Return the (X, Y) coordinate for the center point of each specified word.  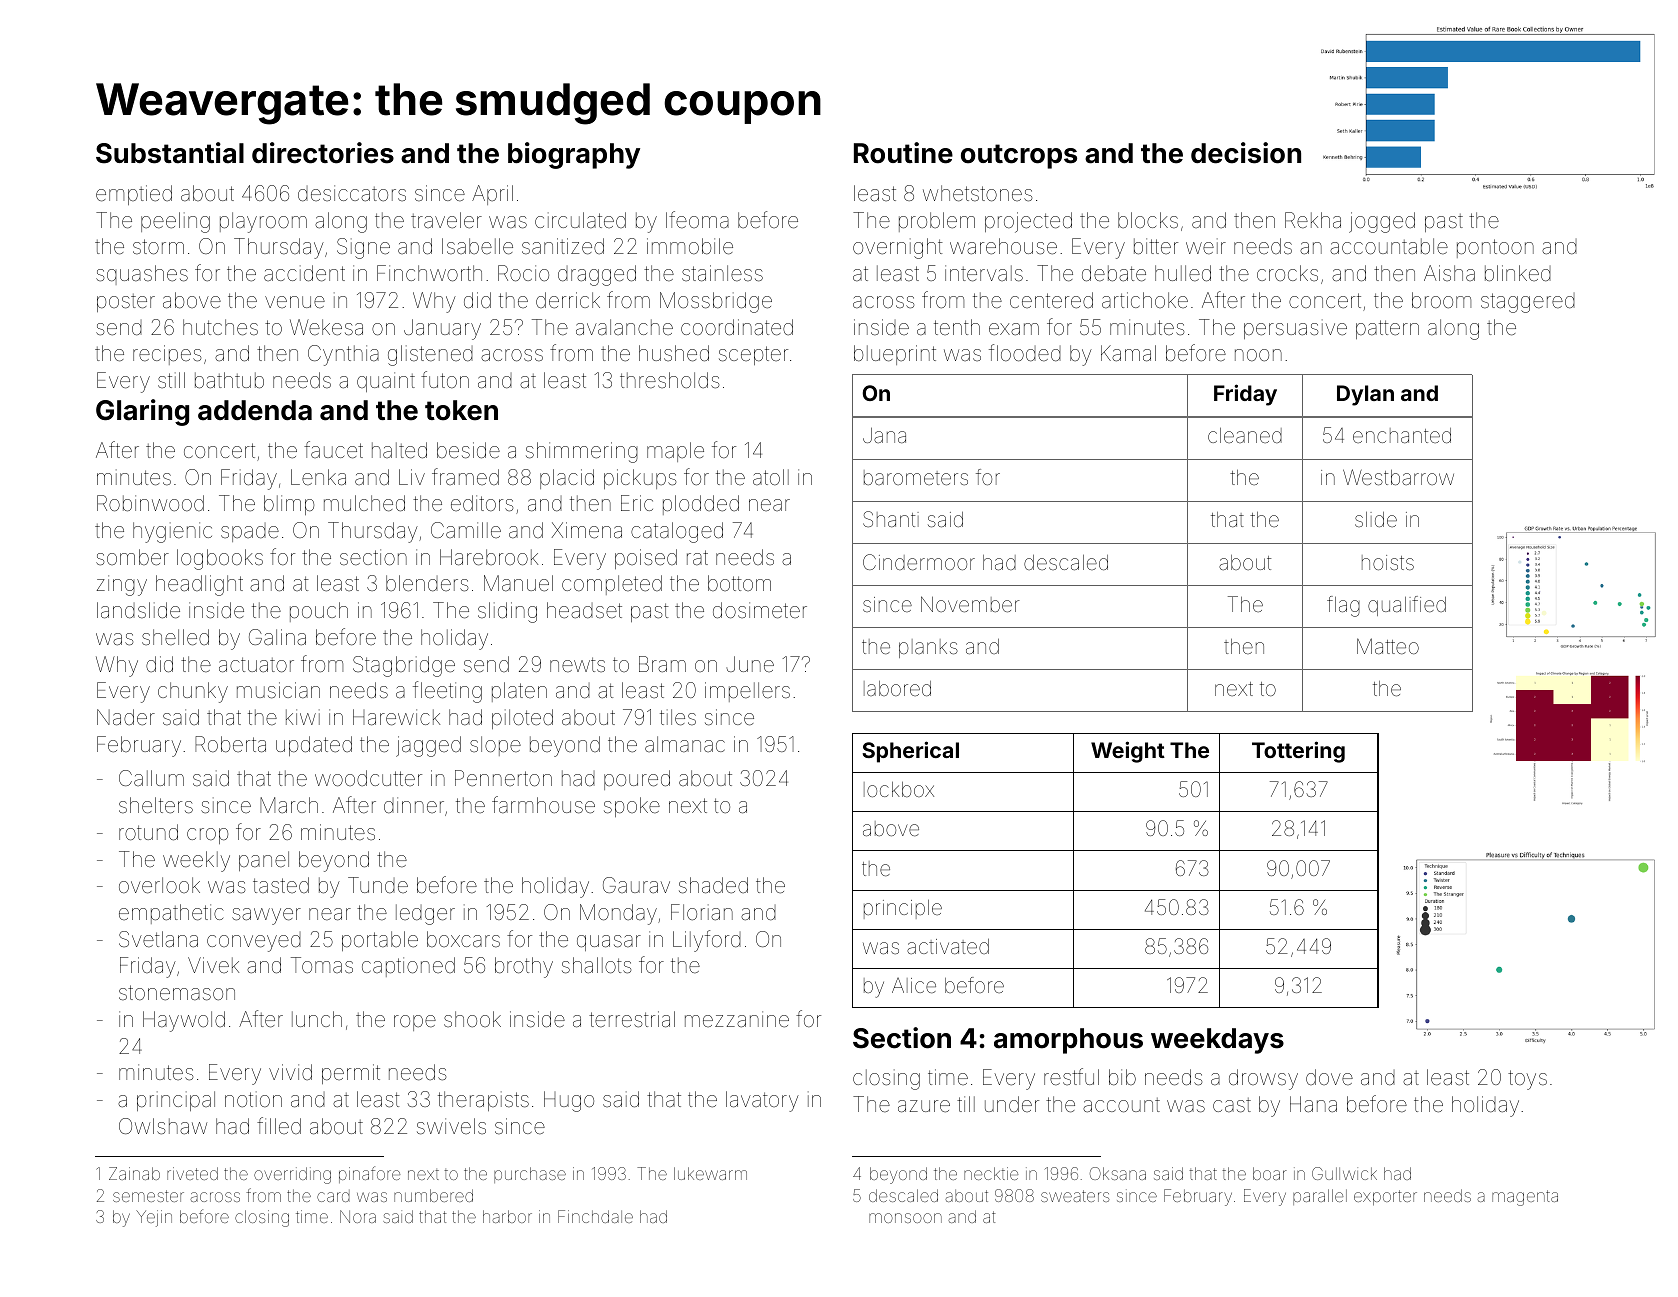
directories (323, 153)
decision (1246, 153)
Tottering (1298, 752)
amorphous (1068, 1041)
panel (264, 861)
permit (351, 1074)
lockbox (899, 789)
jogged (1382, 222)
